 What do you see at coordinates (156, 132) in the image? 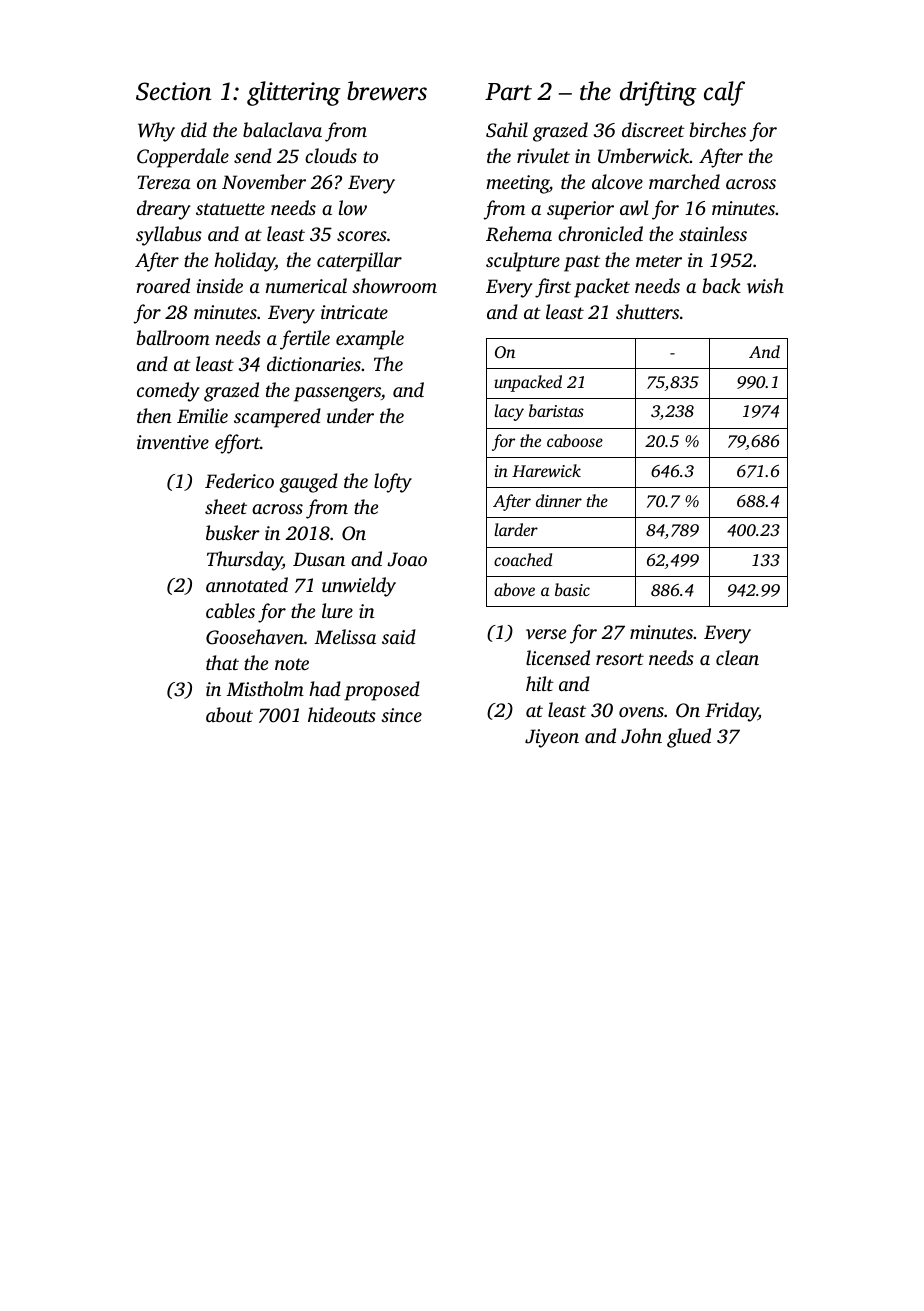
I see `Why` at bounding box center [156, 132].
